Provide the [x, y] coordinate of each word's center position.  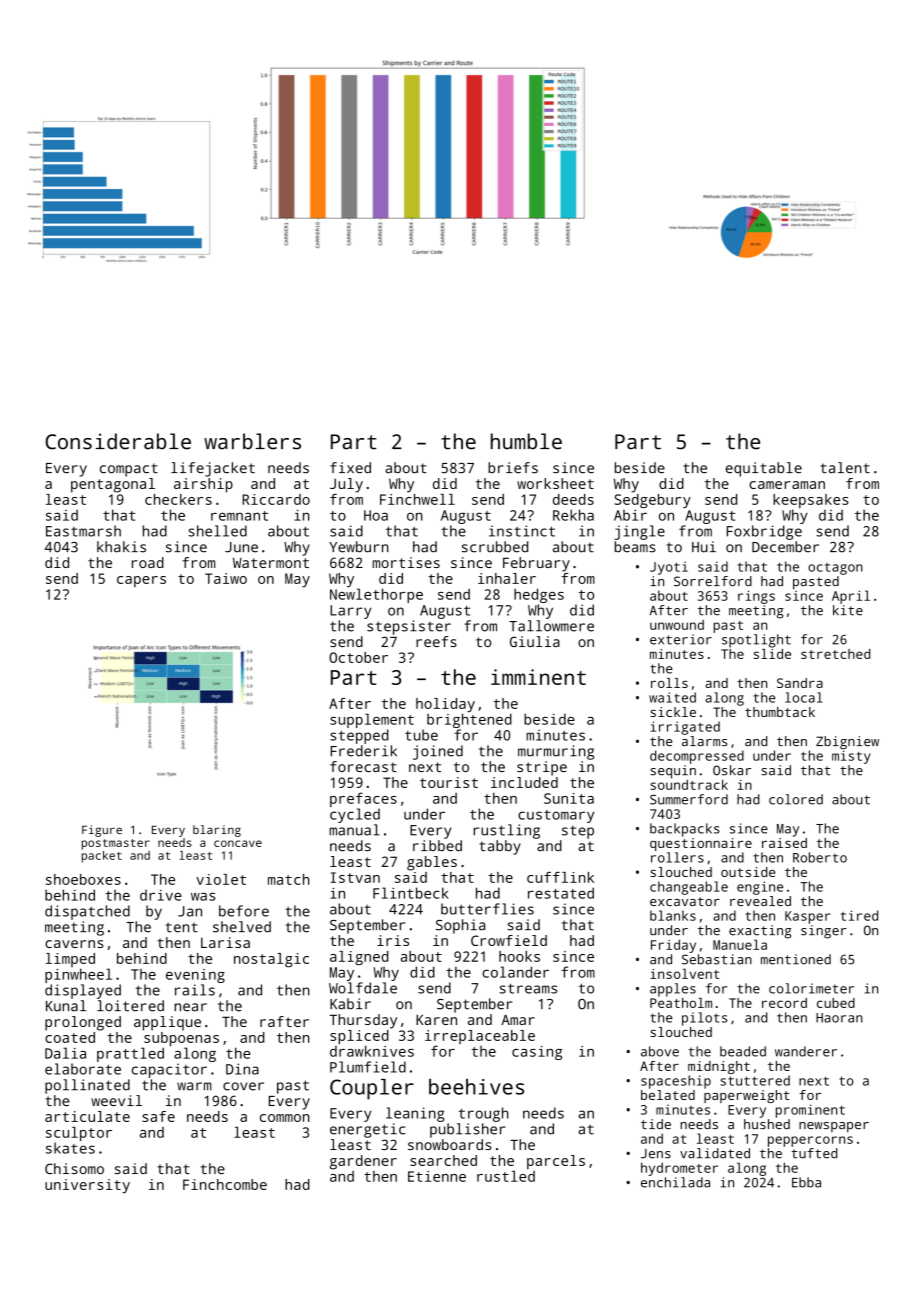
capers [141, 581]
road [148, 562]
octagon [835, 569]
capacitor [169, 1070]
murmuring [556, 752]
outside [748, 872]
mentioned [796, 959]
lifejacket [213, 469]
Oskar [732, 770]
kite [848, 610]
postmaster [116, 844]
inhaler [507, 578]
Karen [436, 1019]
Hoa [376, 515]
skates [70, 1148]
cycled [355, 815]
